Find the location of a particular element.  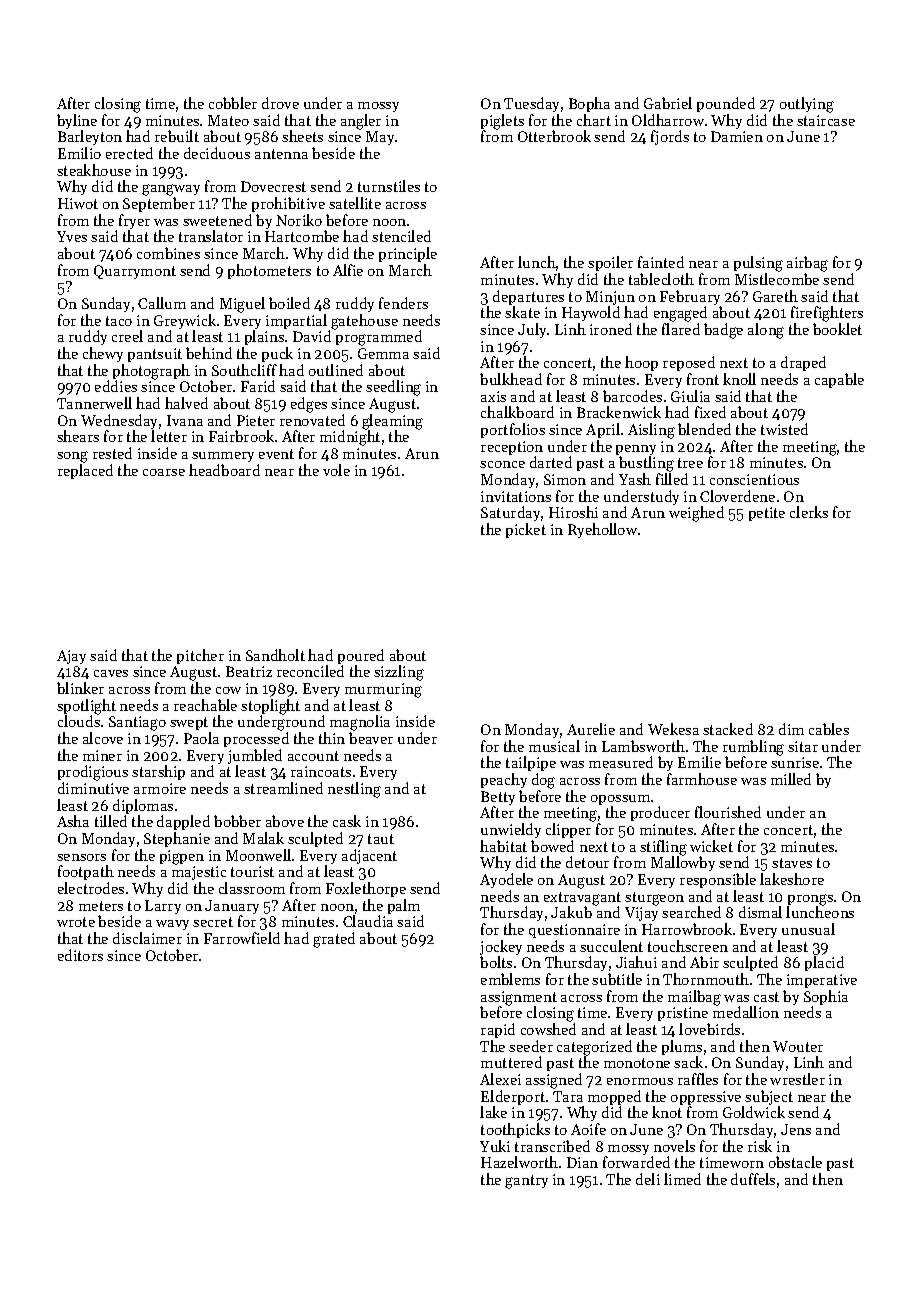

picket is located at coordinates (526, 530).
